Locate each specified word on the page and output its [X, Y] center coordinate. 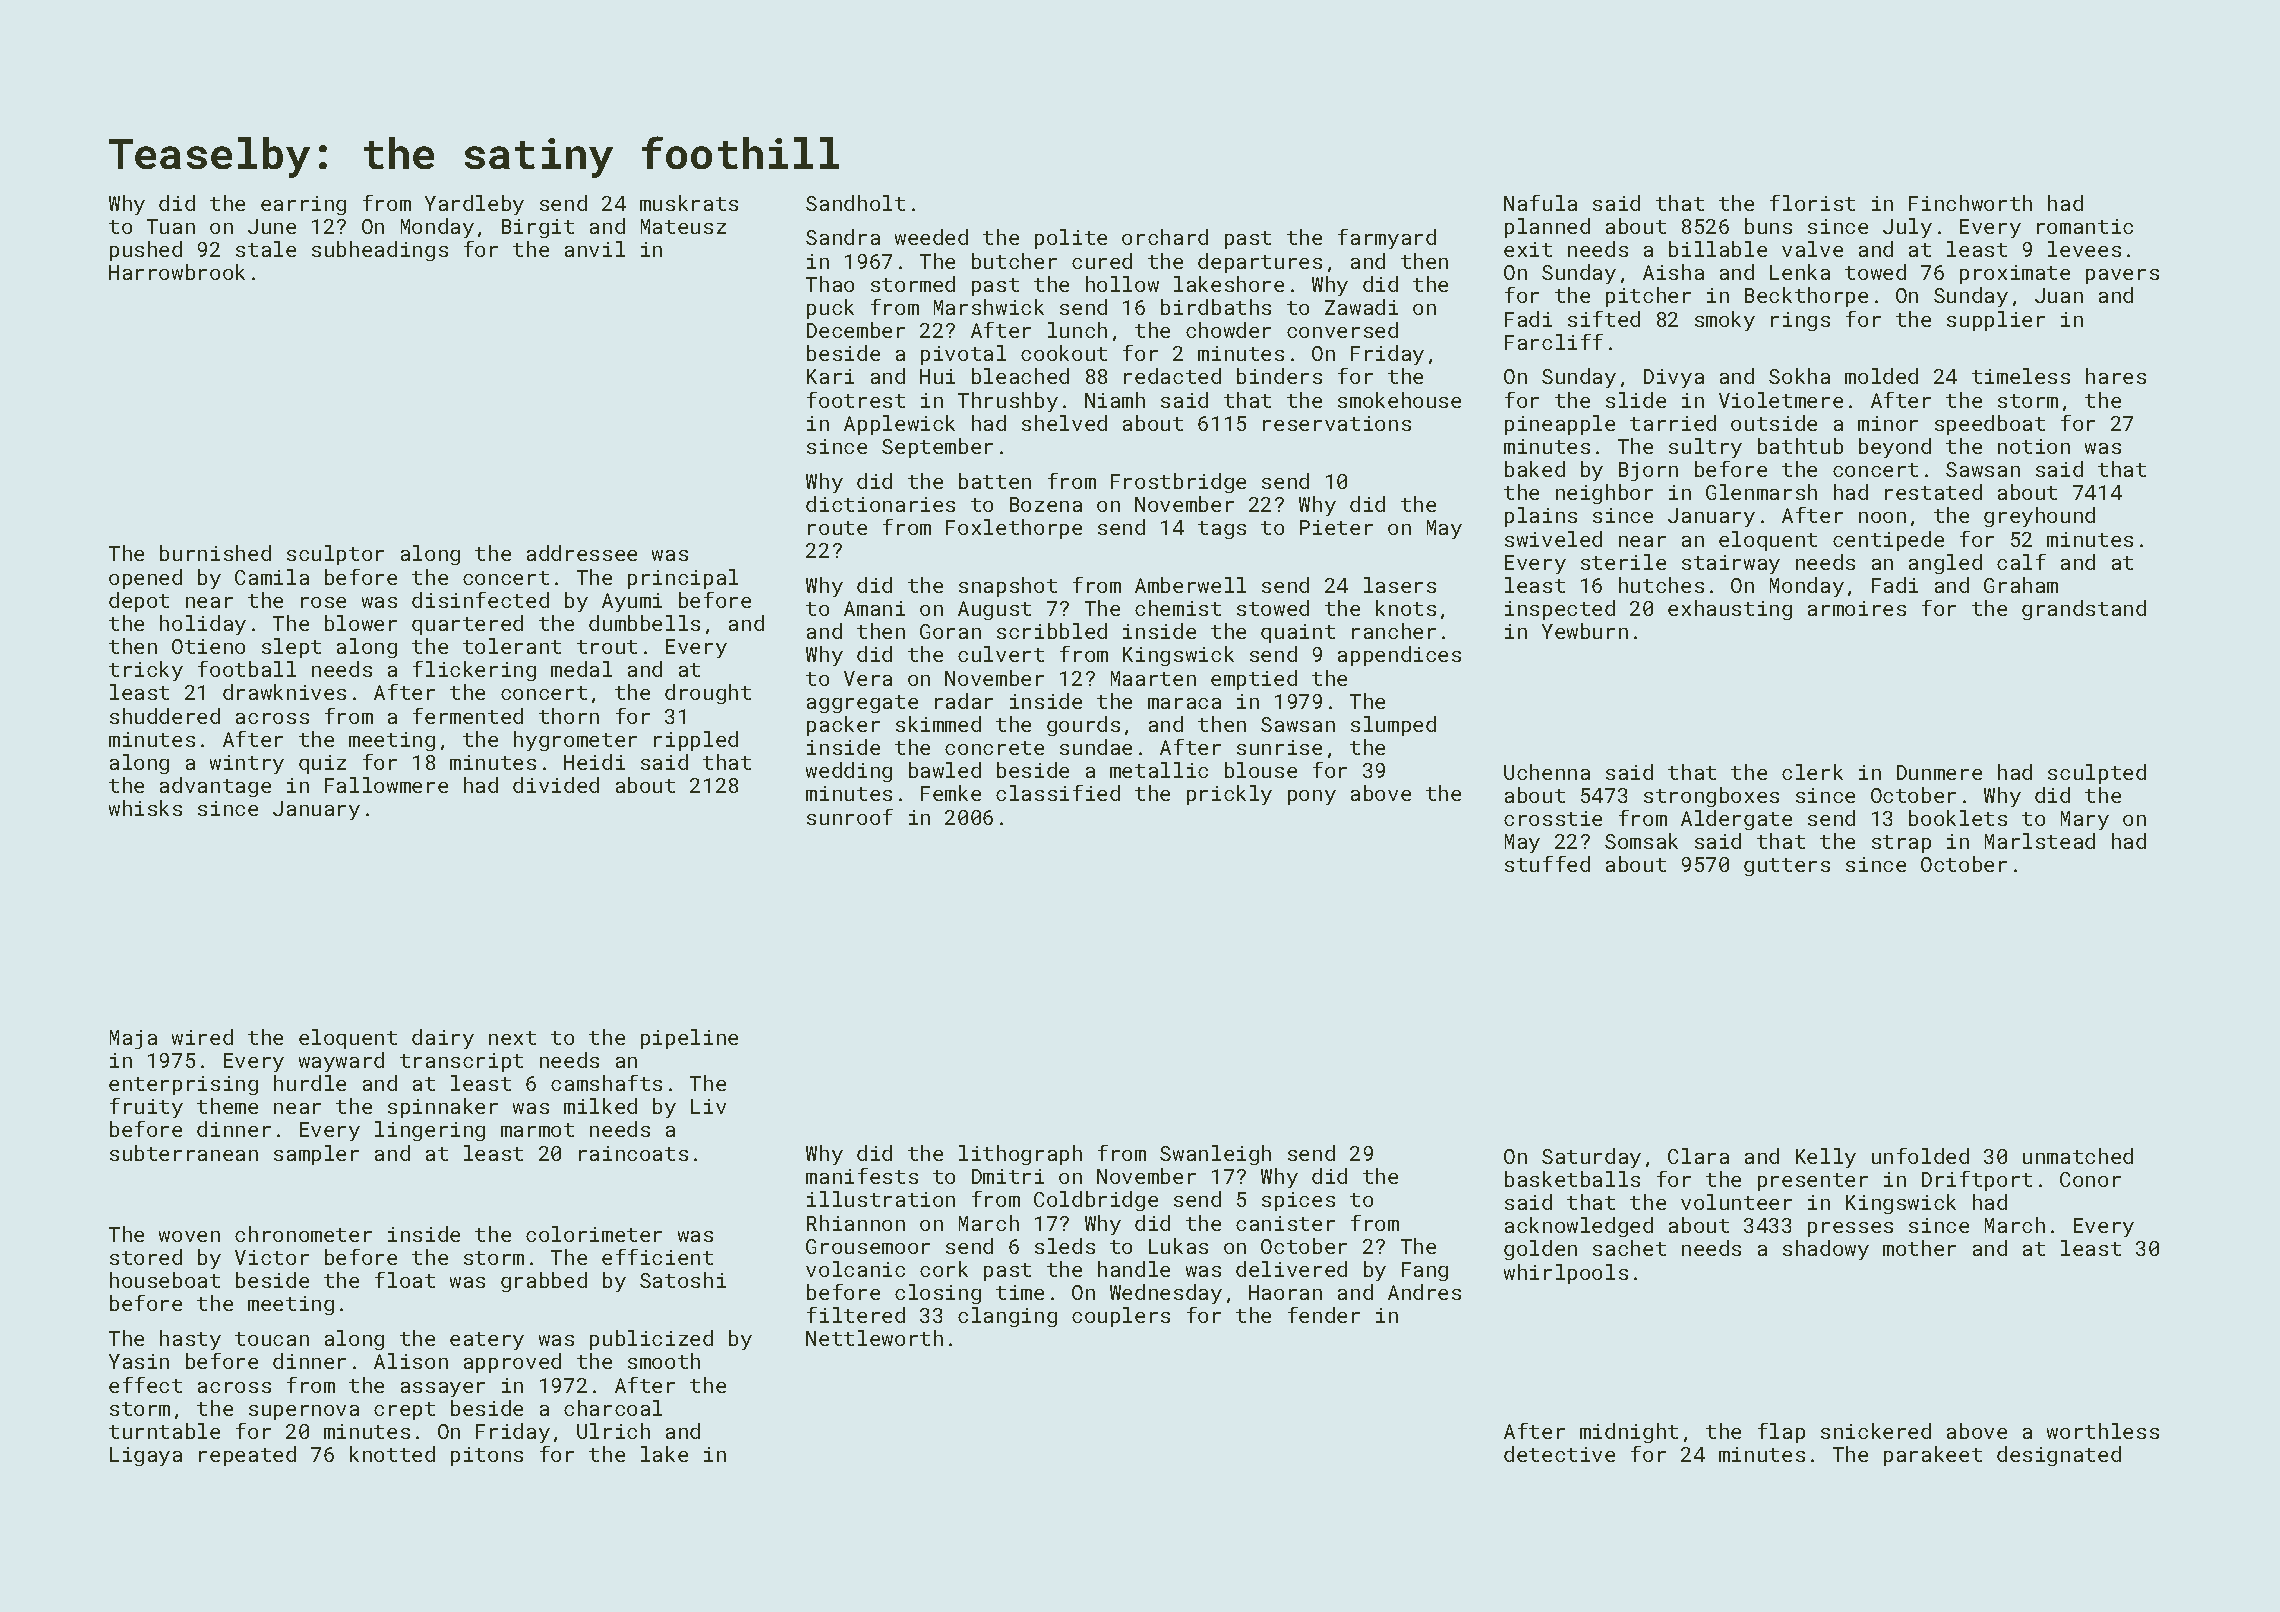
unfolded [1920, 1156]
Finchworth [1970, 203]
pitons [487, 1456]
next [512, 1038]
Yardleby [474, 205]
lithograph [1020, 1155]
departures [1260, 263]
